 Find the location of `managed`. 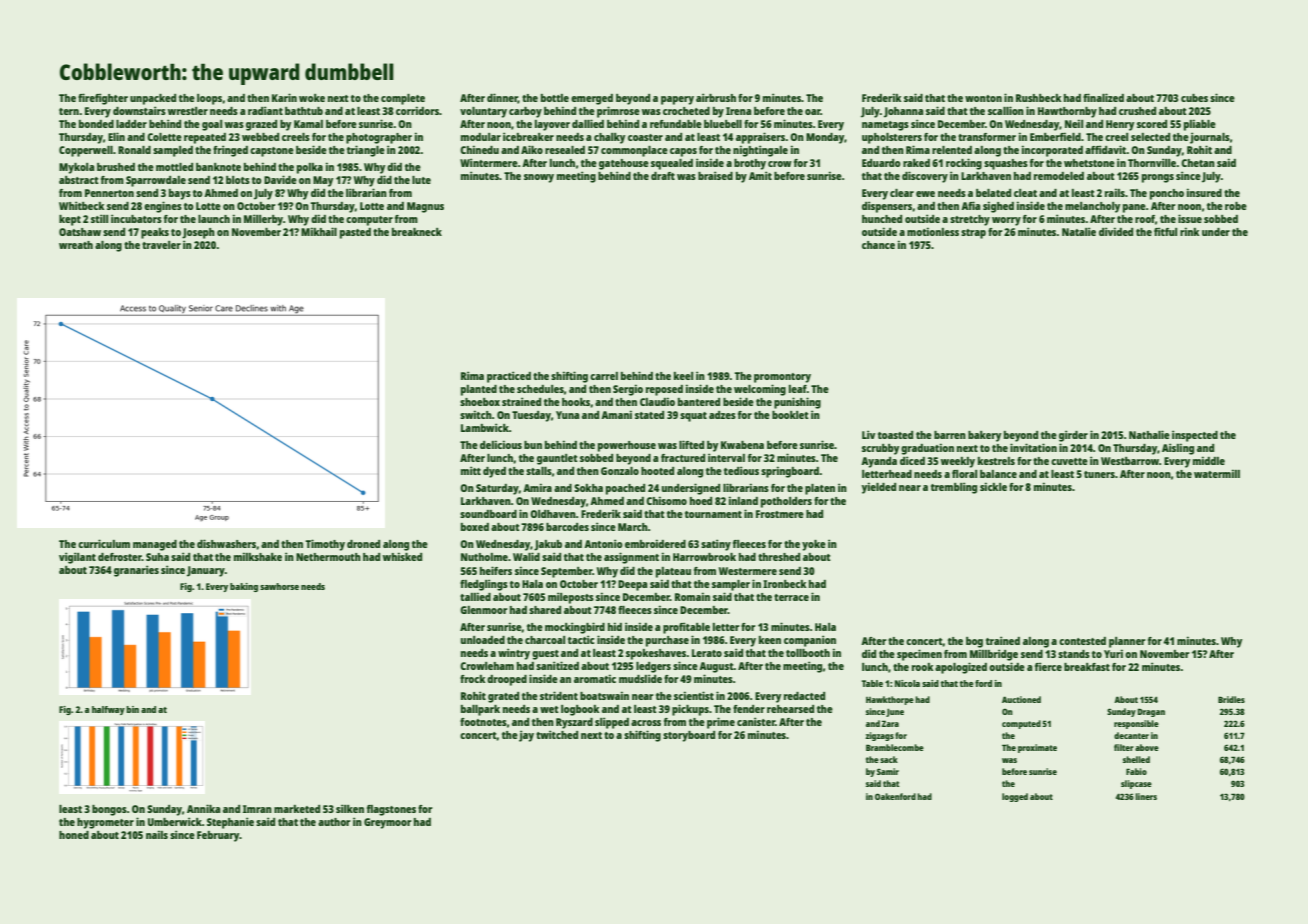

managed is located at coordinates (155, 545).
